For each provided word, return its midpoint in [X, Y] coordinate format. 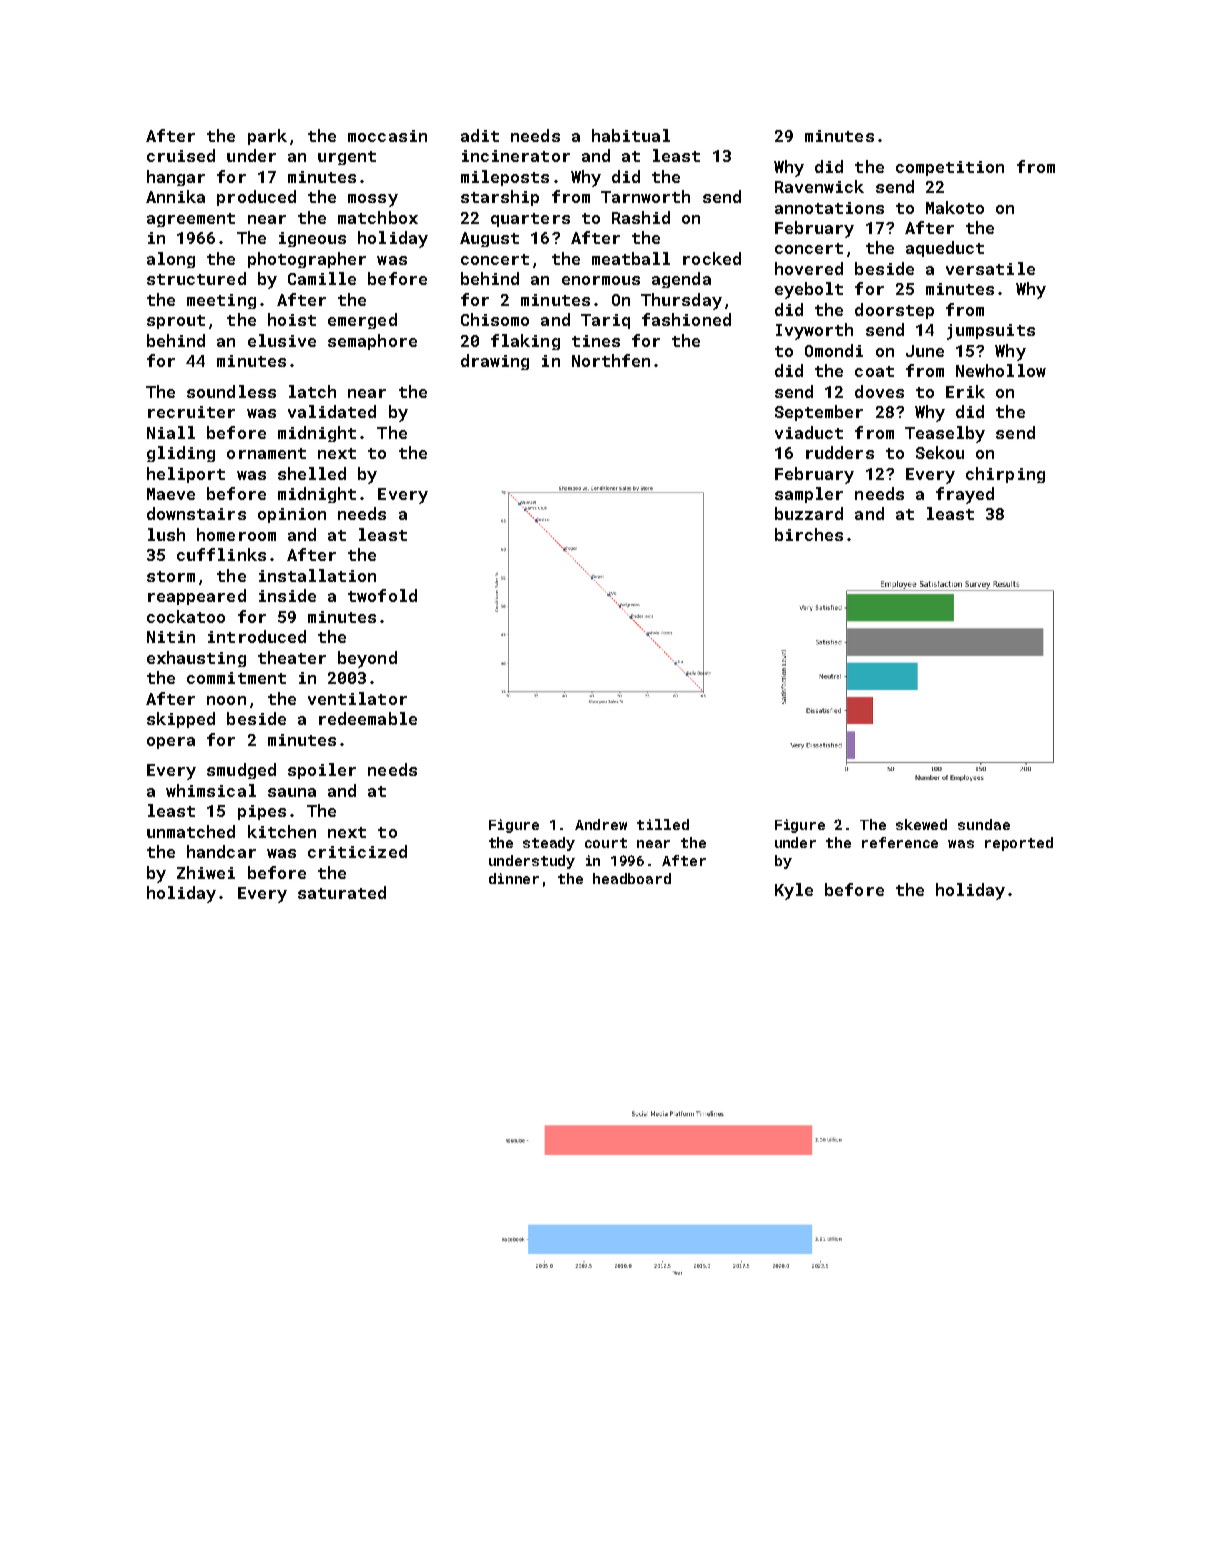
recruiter [191, 412]
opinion [292, 515]
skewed [921, 824]
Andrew [601, 824]
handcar [221, 851]
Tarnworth [645, 196]
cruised [181, 155]
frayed [965, 495]
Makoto [955, 207]
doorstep [894, 311]
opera [171, 743]
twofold [382, 595]
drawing [495, 362]
